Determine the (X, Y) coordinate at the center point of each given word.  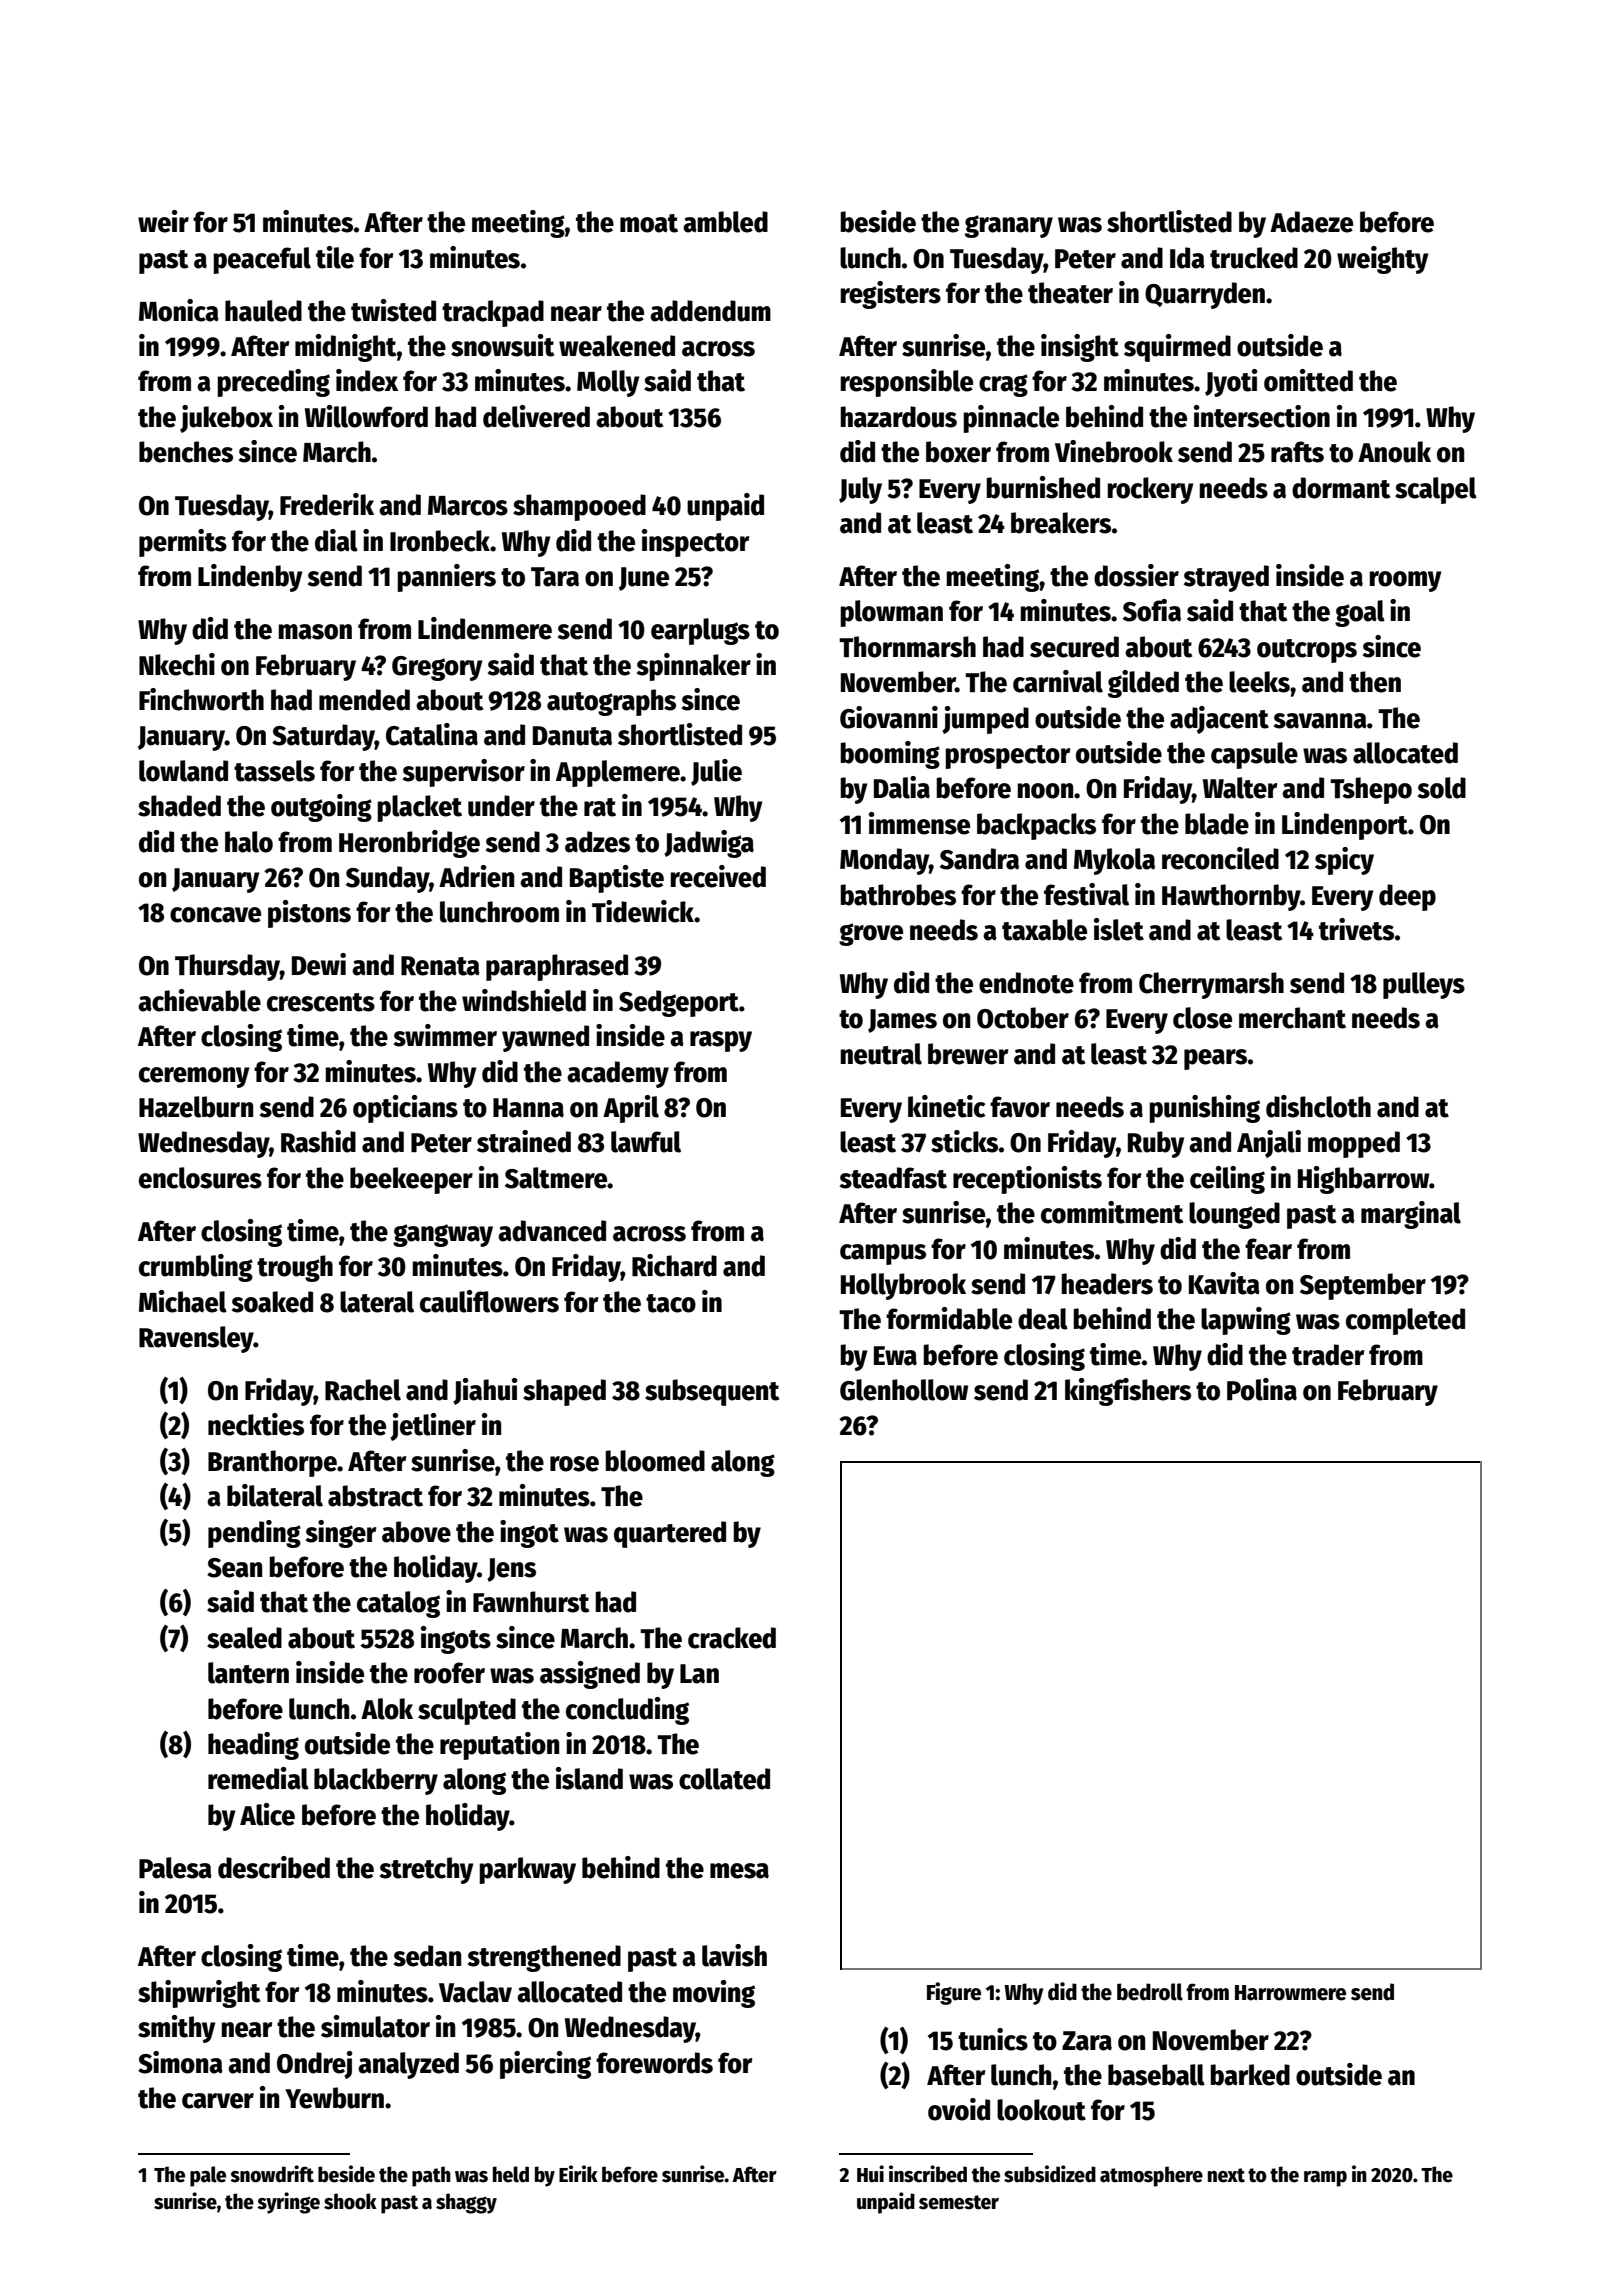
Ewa (895, 1356)
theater (1070, 293)
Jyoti (1231, 383)
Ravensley (196, 1339)
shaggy (466, 2203)
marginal (1411, 1215)
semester (959, 2202)
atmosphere (1151, 2176)
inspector (695, 543)
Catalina (432, 734)
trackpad (493, 313)
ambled (725, 222)
